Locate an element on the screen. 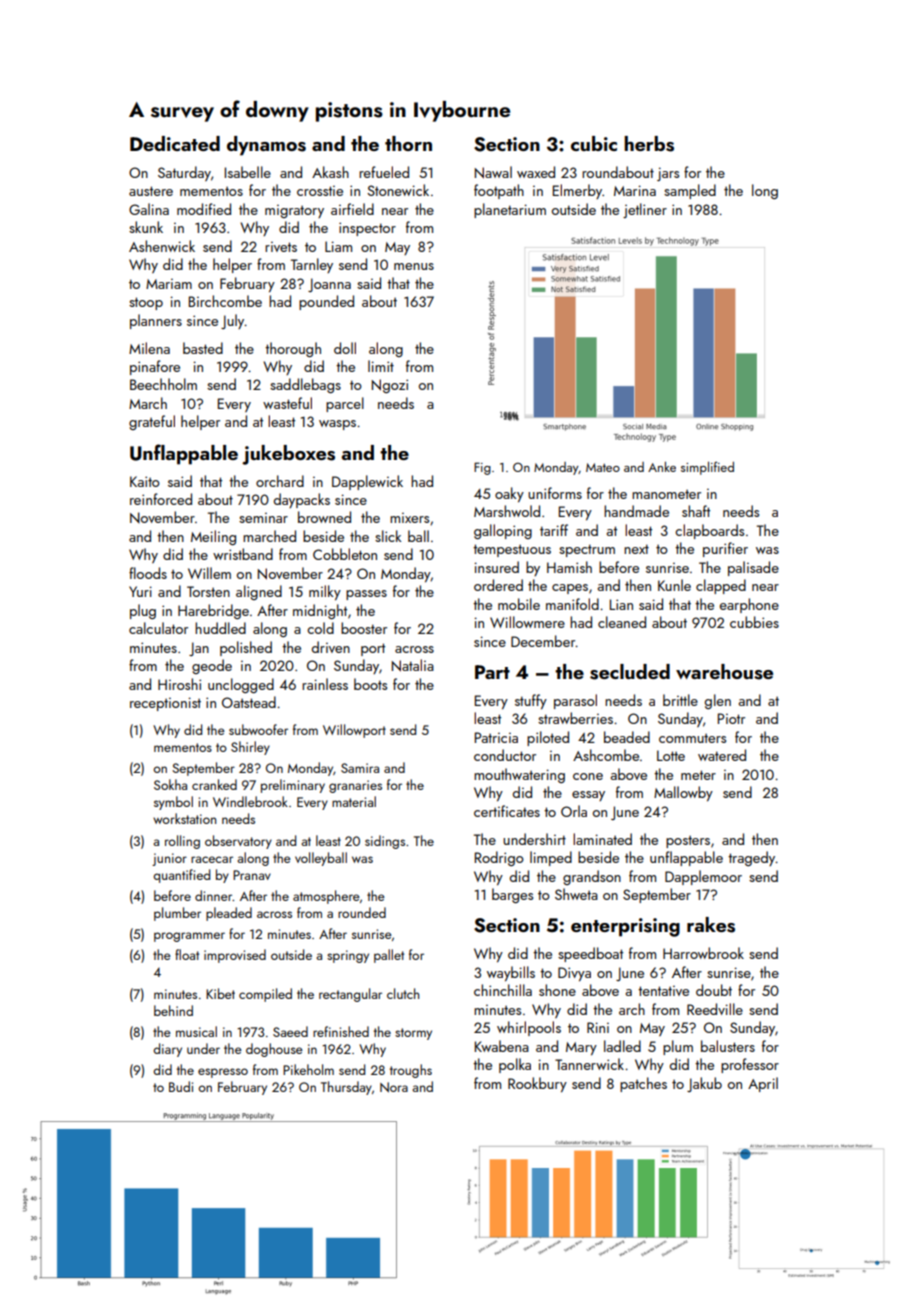 The height and width of the screenshot is (1316, 908). clapboards is located at coordinates (709, 531).
